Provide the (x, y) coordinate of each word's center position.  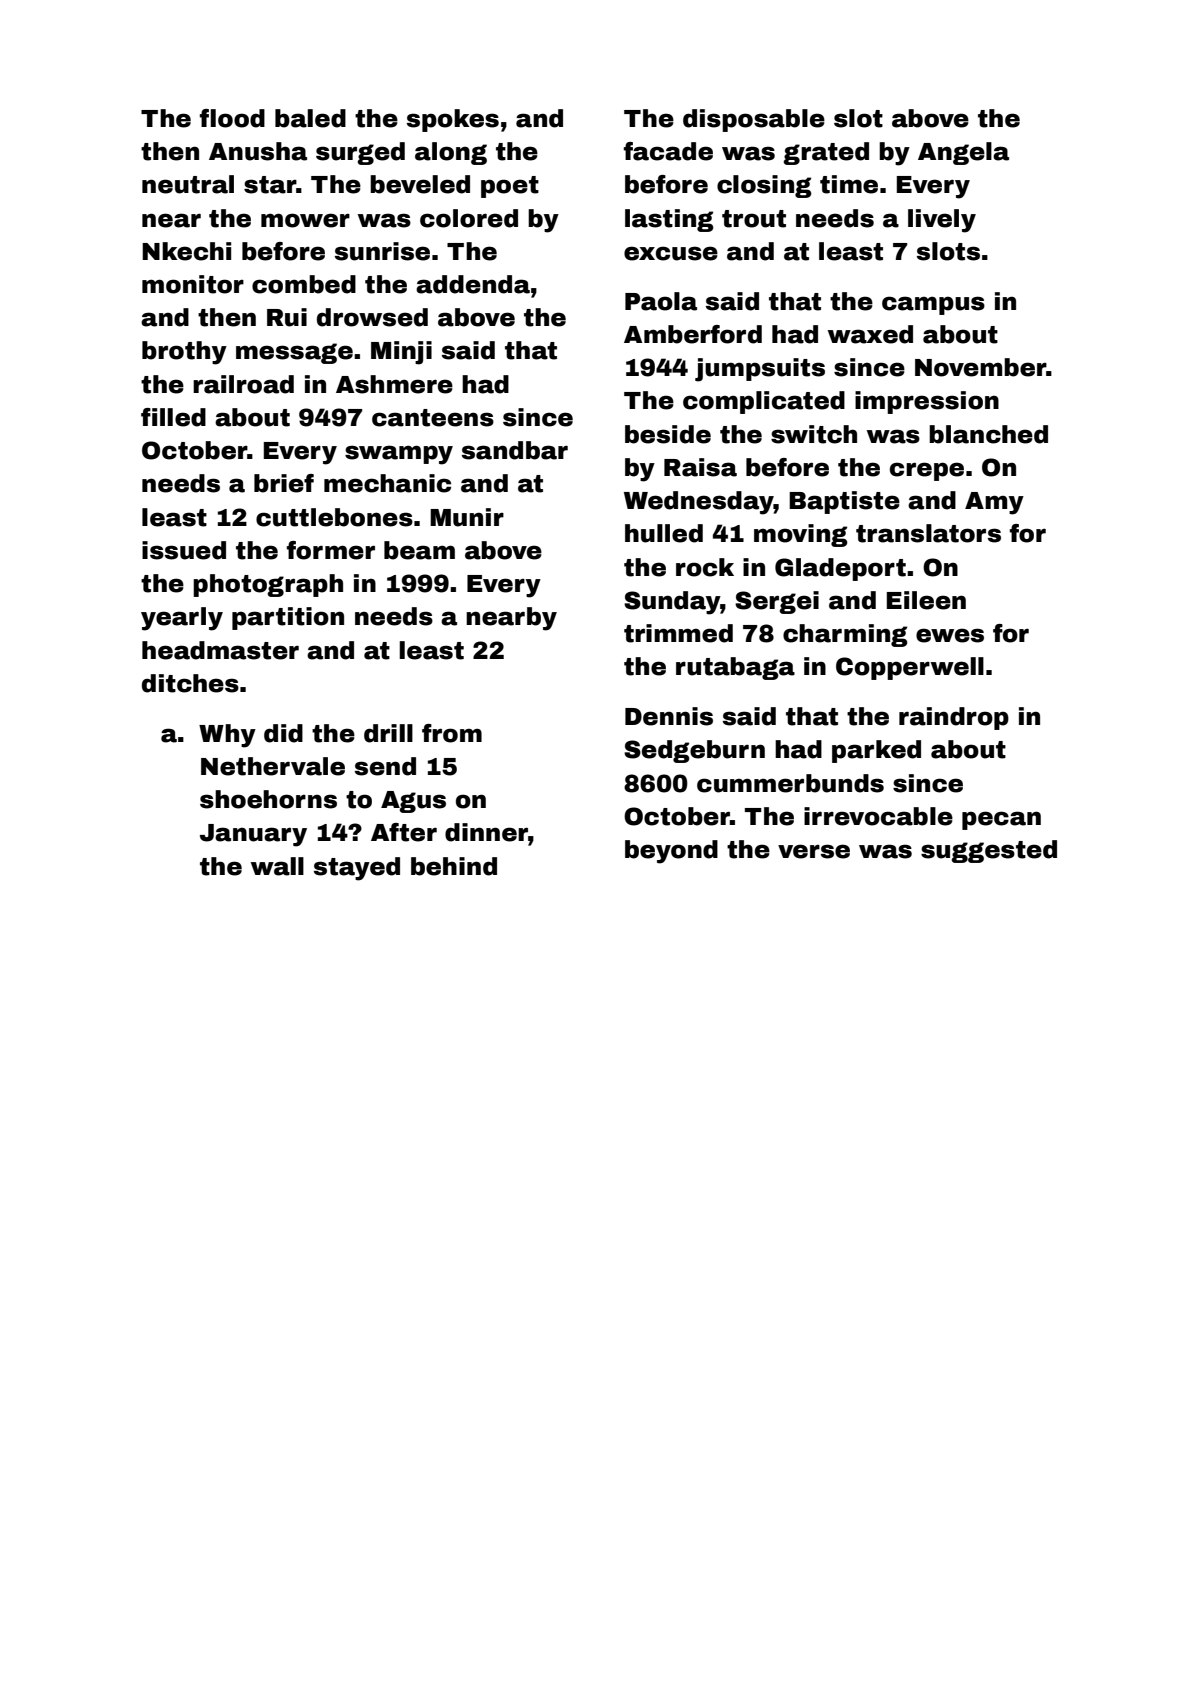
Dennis (669, 716)
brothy (184, 353)
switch (814, 434)
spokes (453, 120)
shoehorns (268, 799)
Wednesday (699, 503)
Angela (963, 153)
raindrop (954, 718)
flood (232, 118)
